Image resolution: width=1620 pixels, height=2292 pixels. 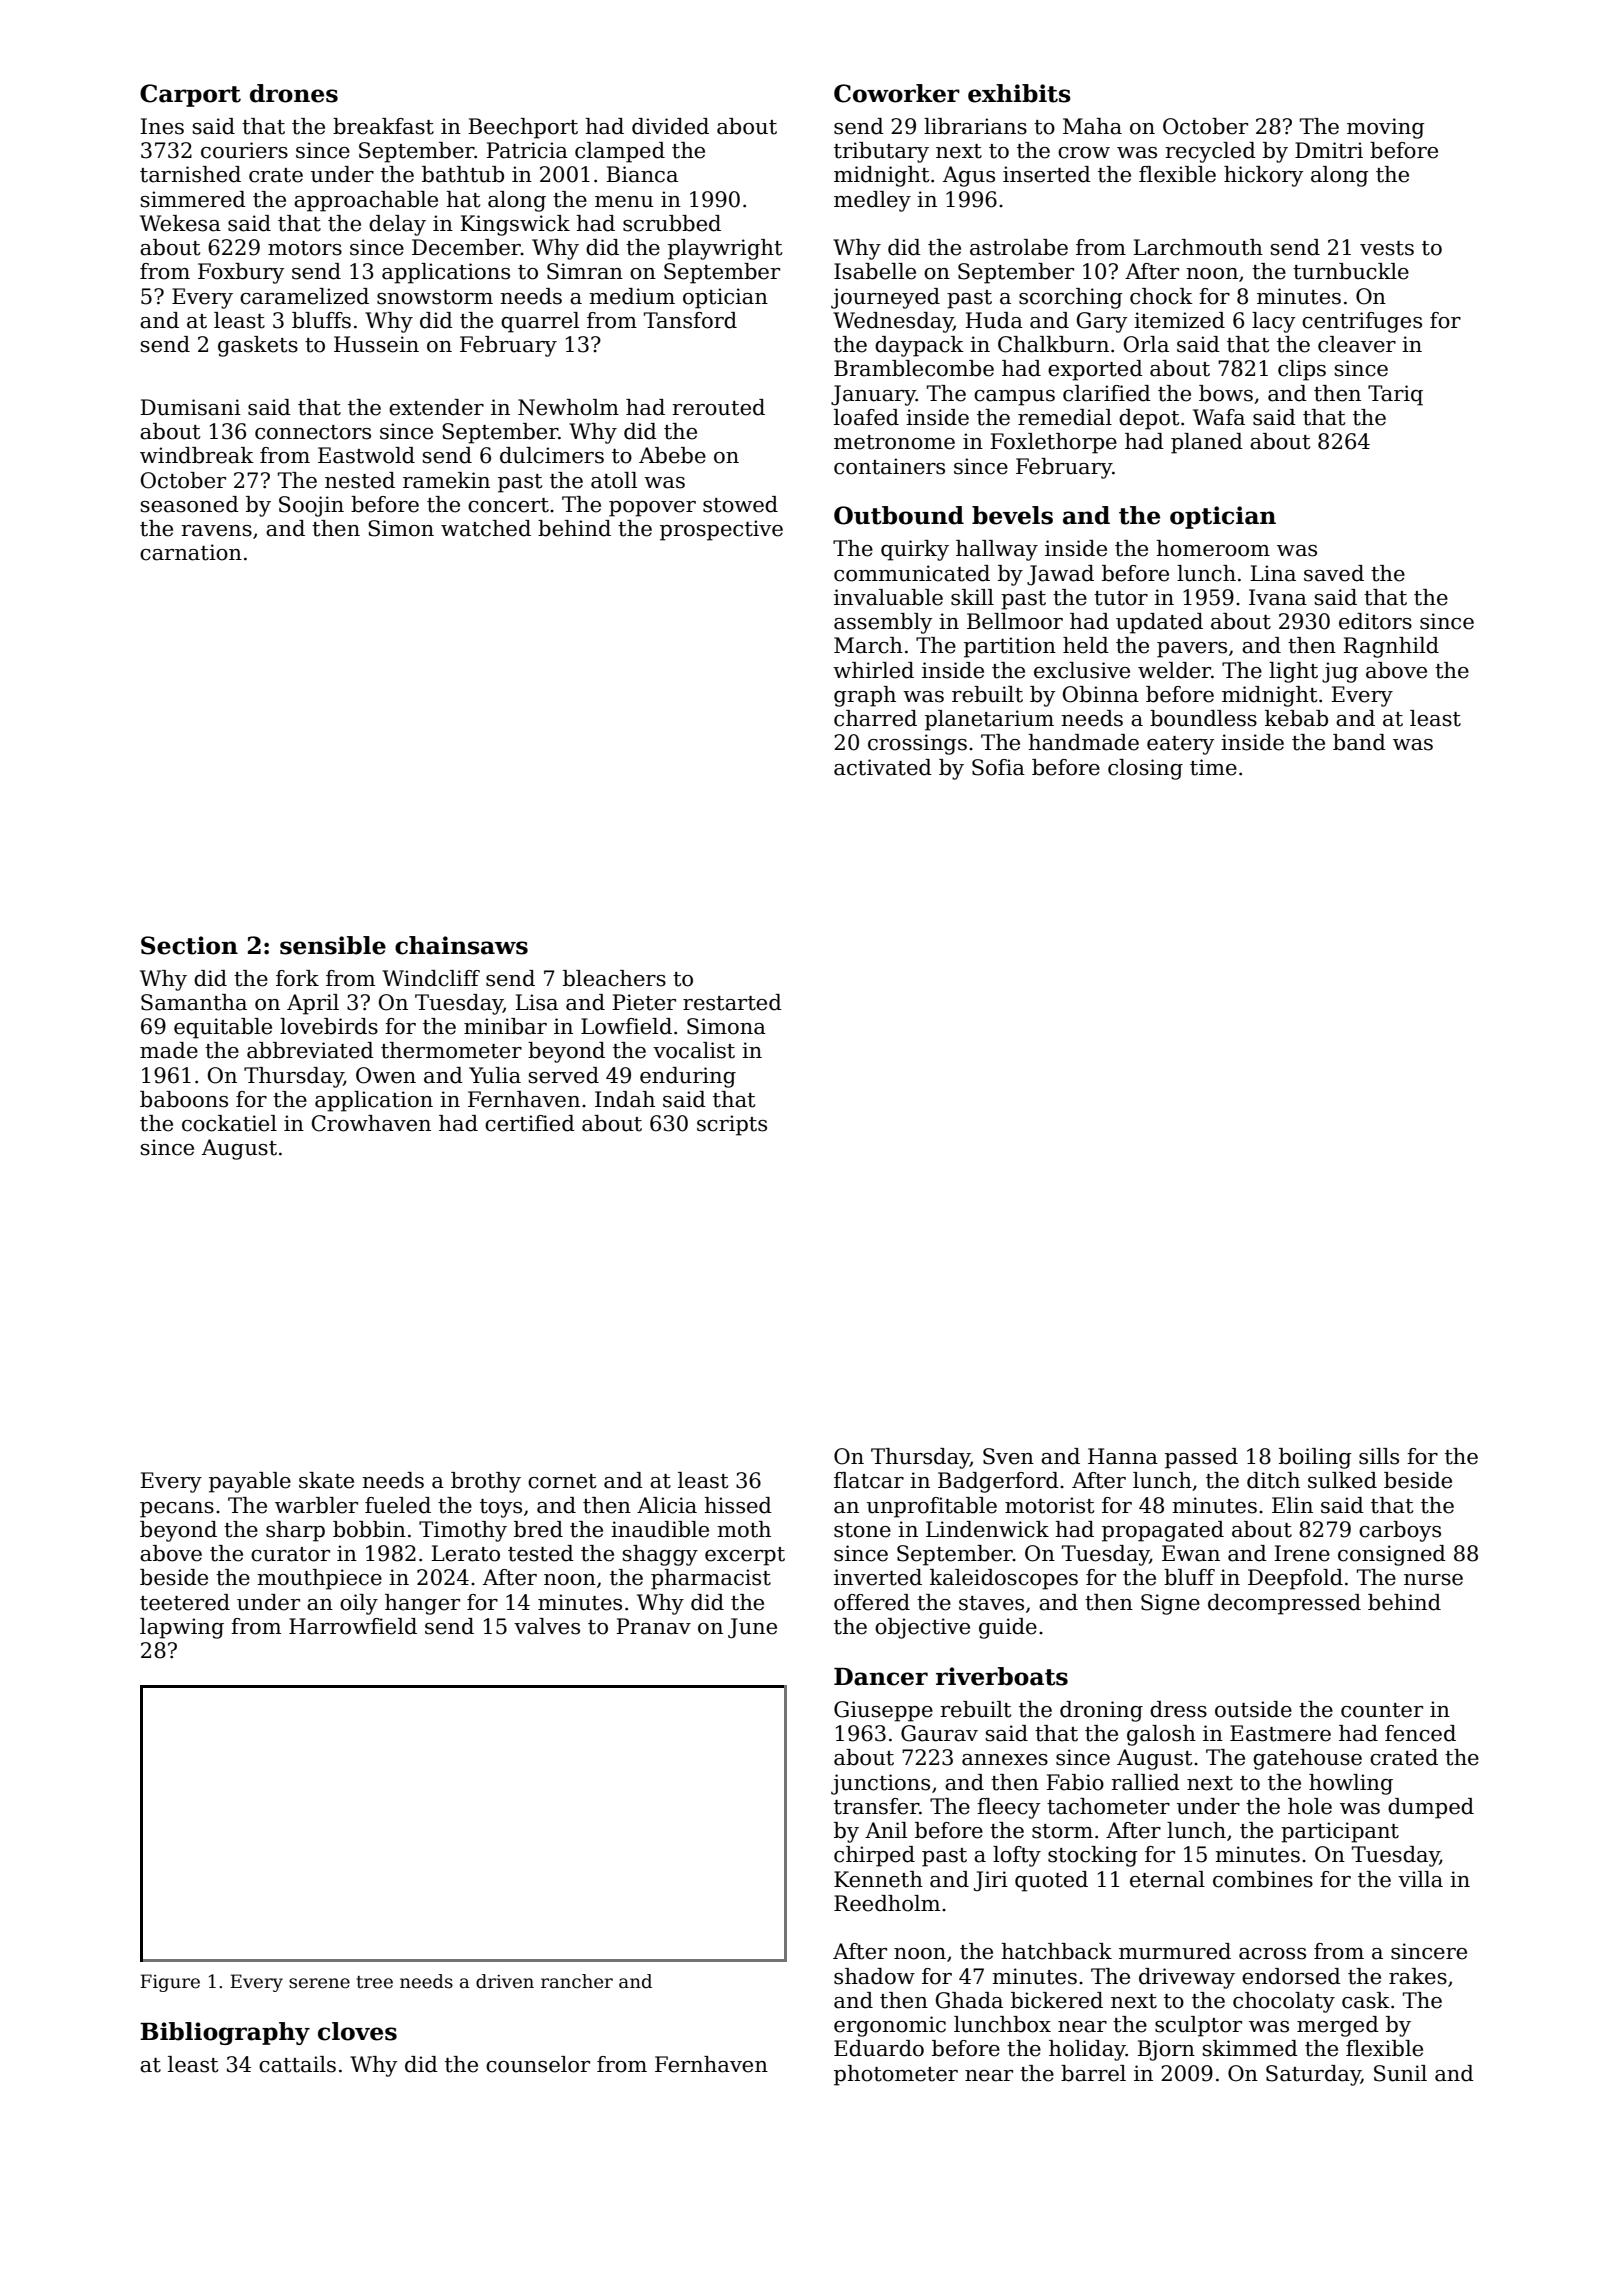 What do you see at coordinates (1359, 742) in the screenshot?
I see `band` at bounding box center [1359, 742].
